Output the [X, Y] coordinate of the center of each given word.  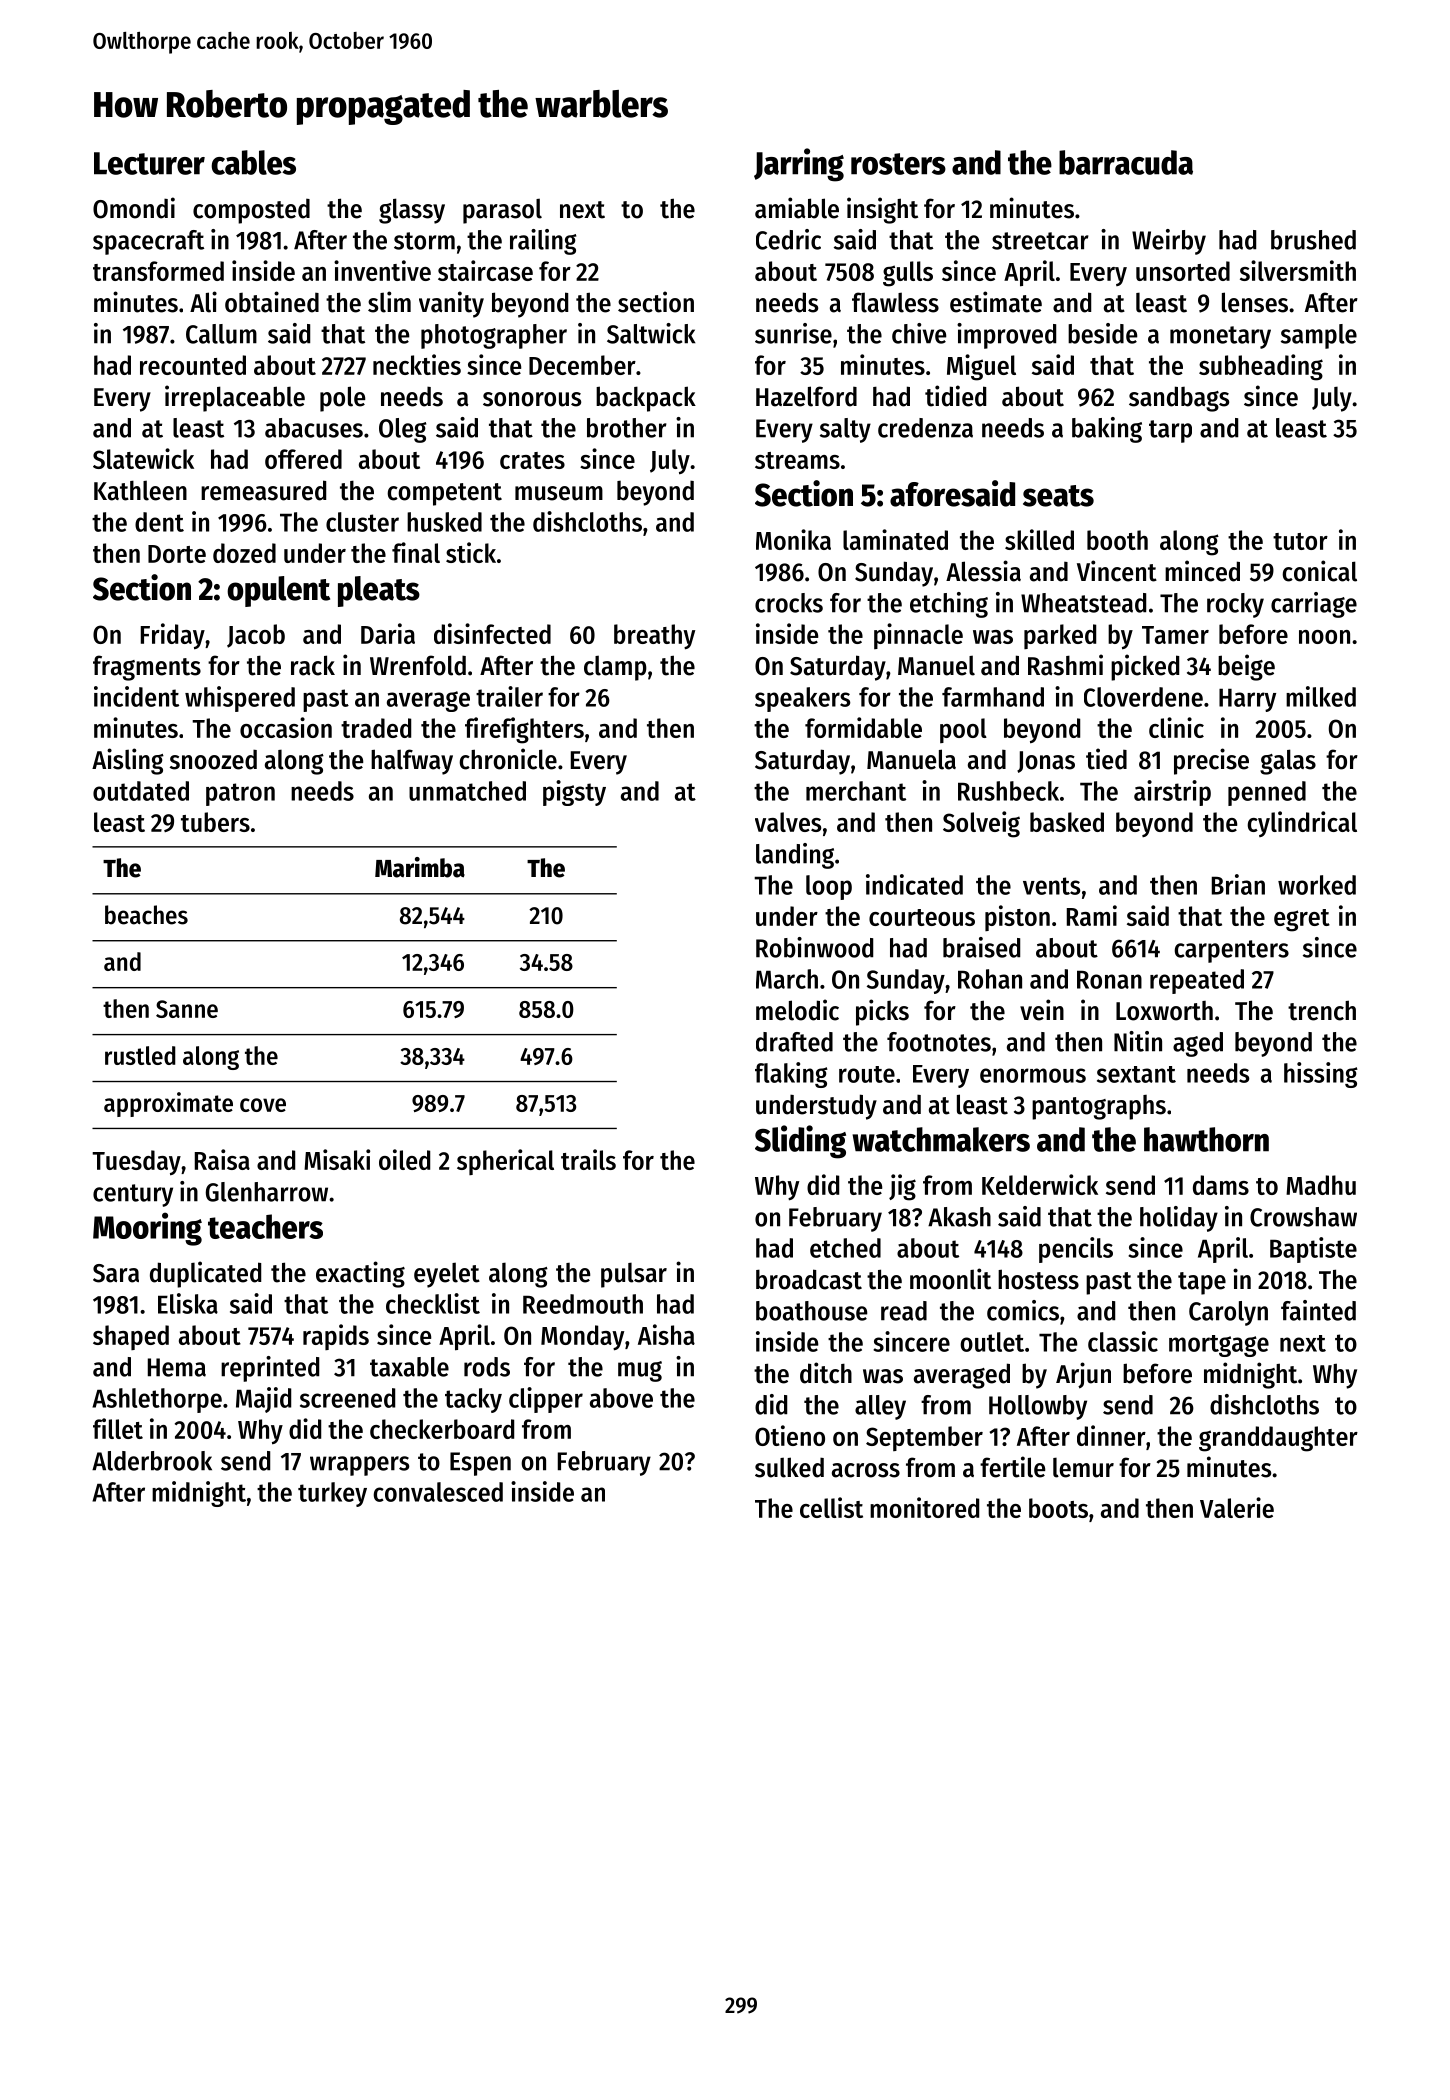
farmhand [993, 697]
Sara [116, 1273]
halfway [412, 762]
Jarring [799, 165]
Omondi [134, 208]
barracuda [1126, 162]
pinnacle [918, 636]
